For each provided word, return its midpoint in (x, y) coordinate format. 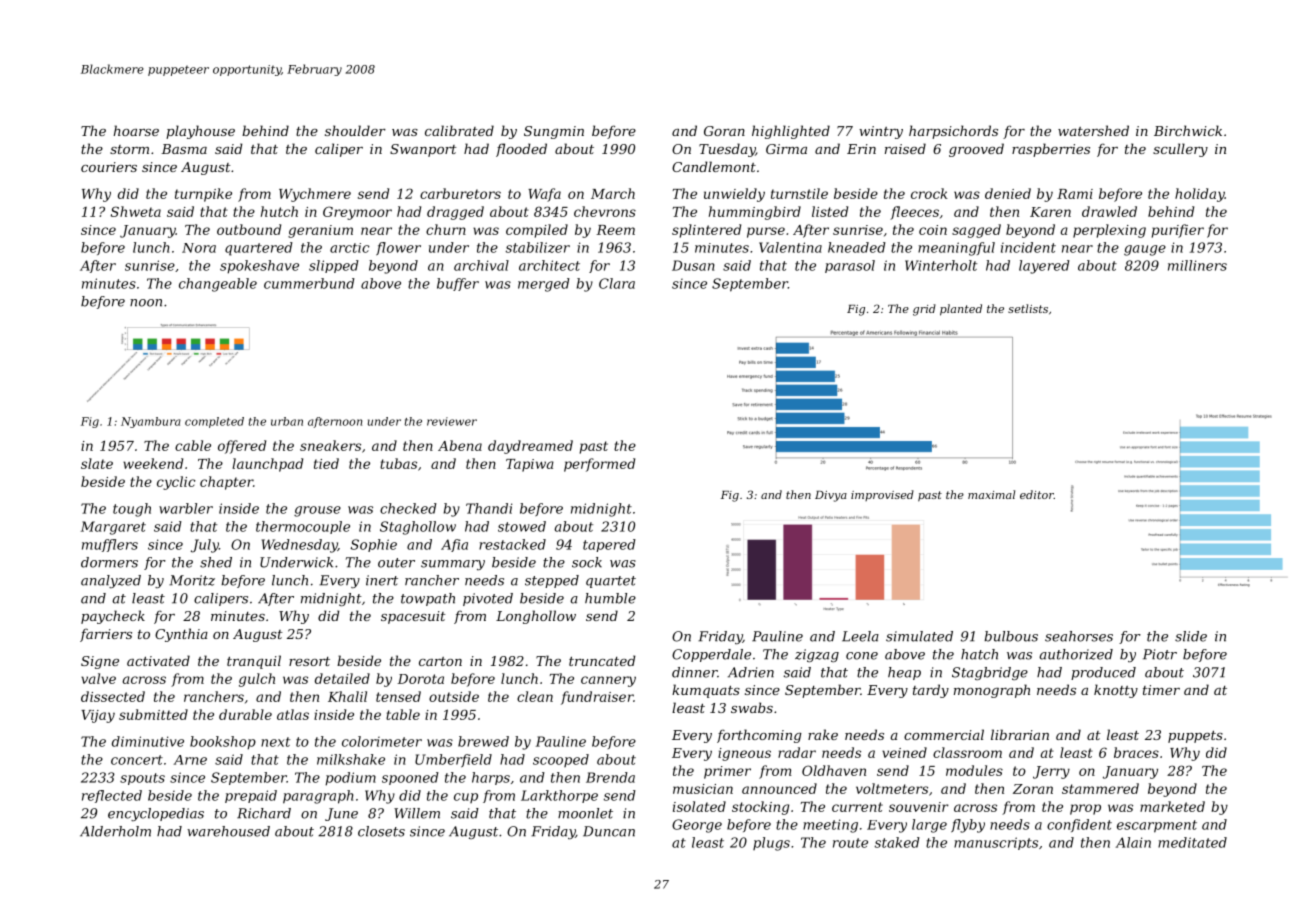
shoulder (355, 130)
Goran (724, 131)
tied (326, 463)
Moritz (192, 580)
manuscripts (996, 843)
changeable (218, 285)
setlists (1028, 308)
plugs (771, 844)
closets (381, 831)
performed (599, 465)
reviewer (452, 421)
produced (1103, 673)
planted (961, 310)
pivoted (488, 599)
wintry (881, 132)
